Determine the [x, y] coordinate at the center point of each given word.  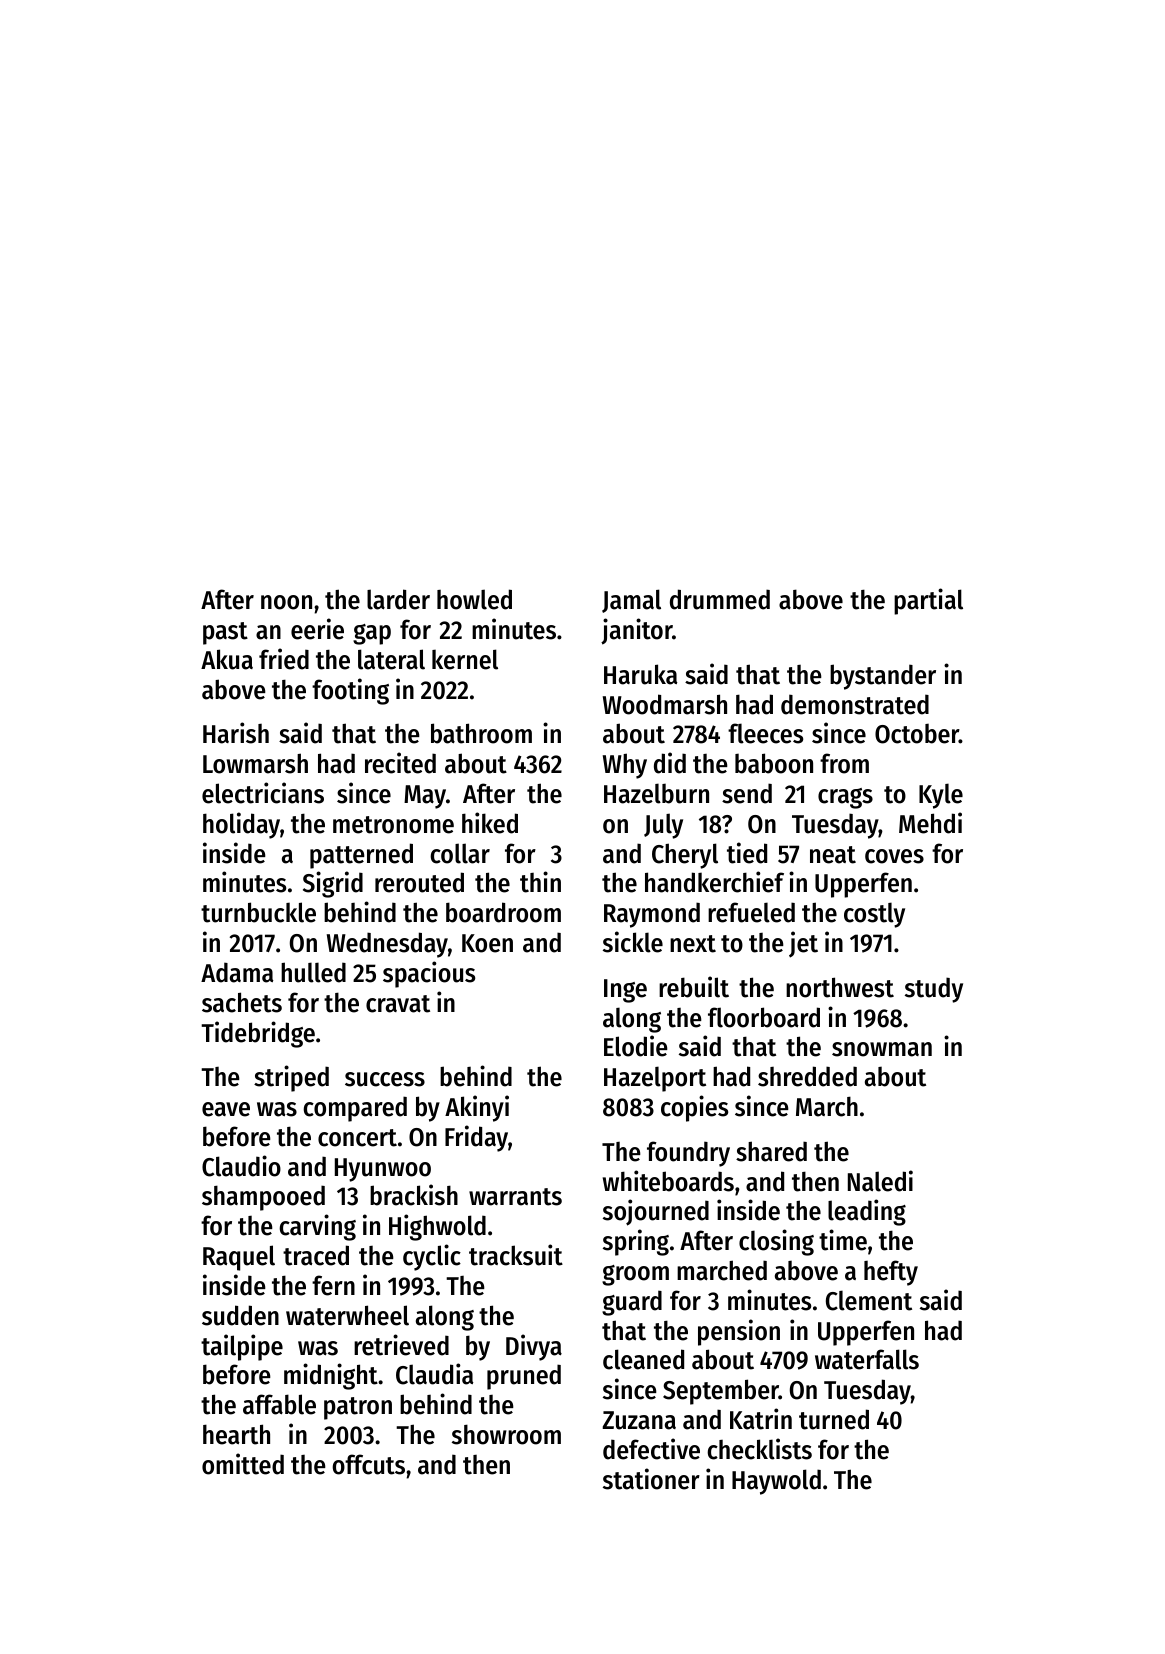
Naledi [880, 1181]
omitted [243, 1464]
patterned [361, 856]
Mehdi [930, 823]
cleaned [643, 1359]
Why [625, 766]
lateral [391, 659]
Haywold [776, 1482]
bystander [883, 677]
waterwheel [347, 1315]
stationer [651, 1479]
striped [291, 1078]
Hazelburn [656, 793]
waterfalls [867, 1359]
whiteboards [668, 1181]
